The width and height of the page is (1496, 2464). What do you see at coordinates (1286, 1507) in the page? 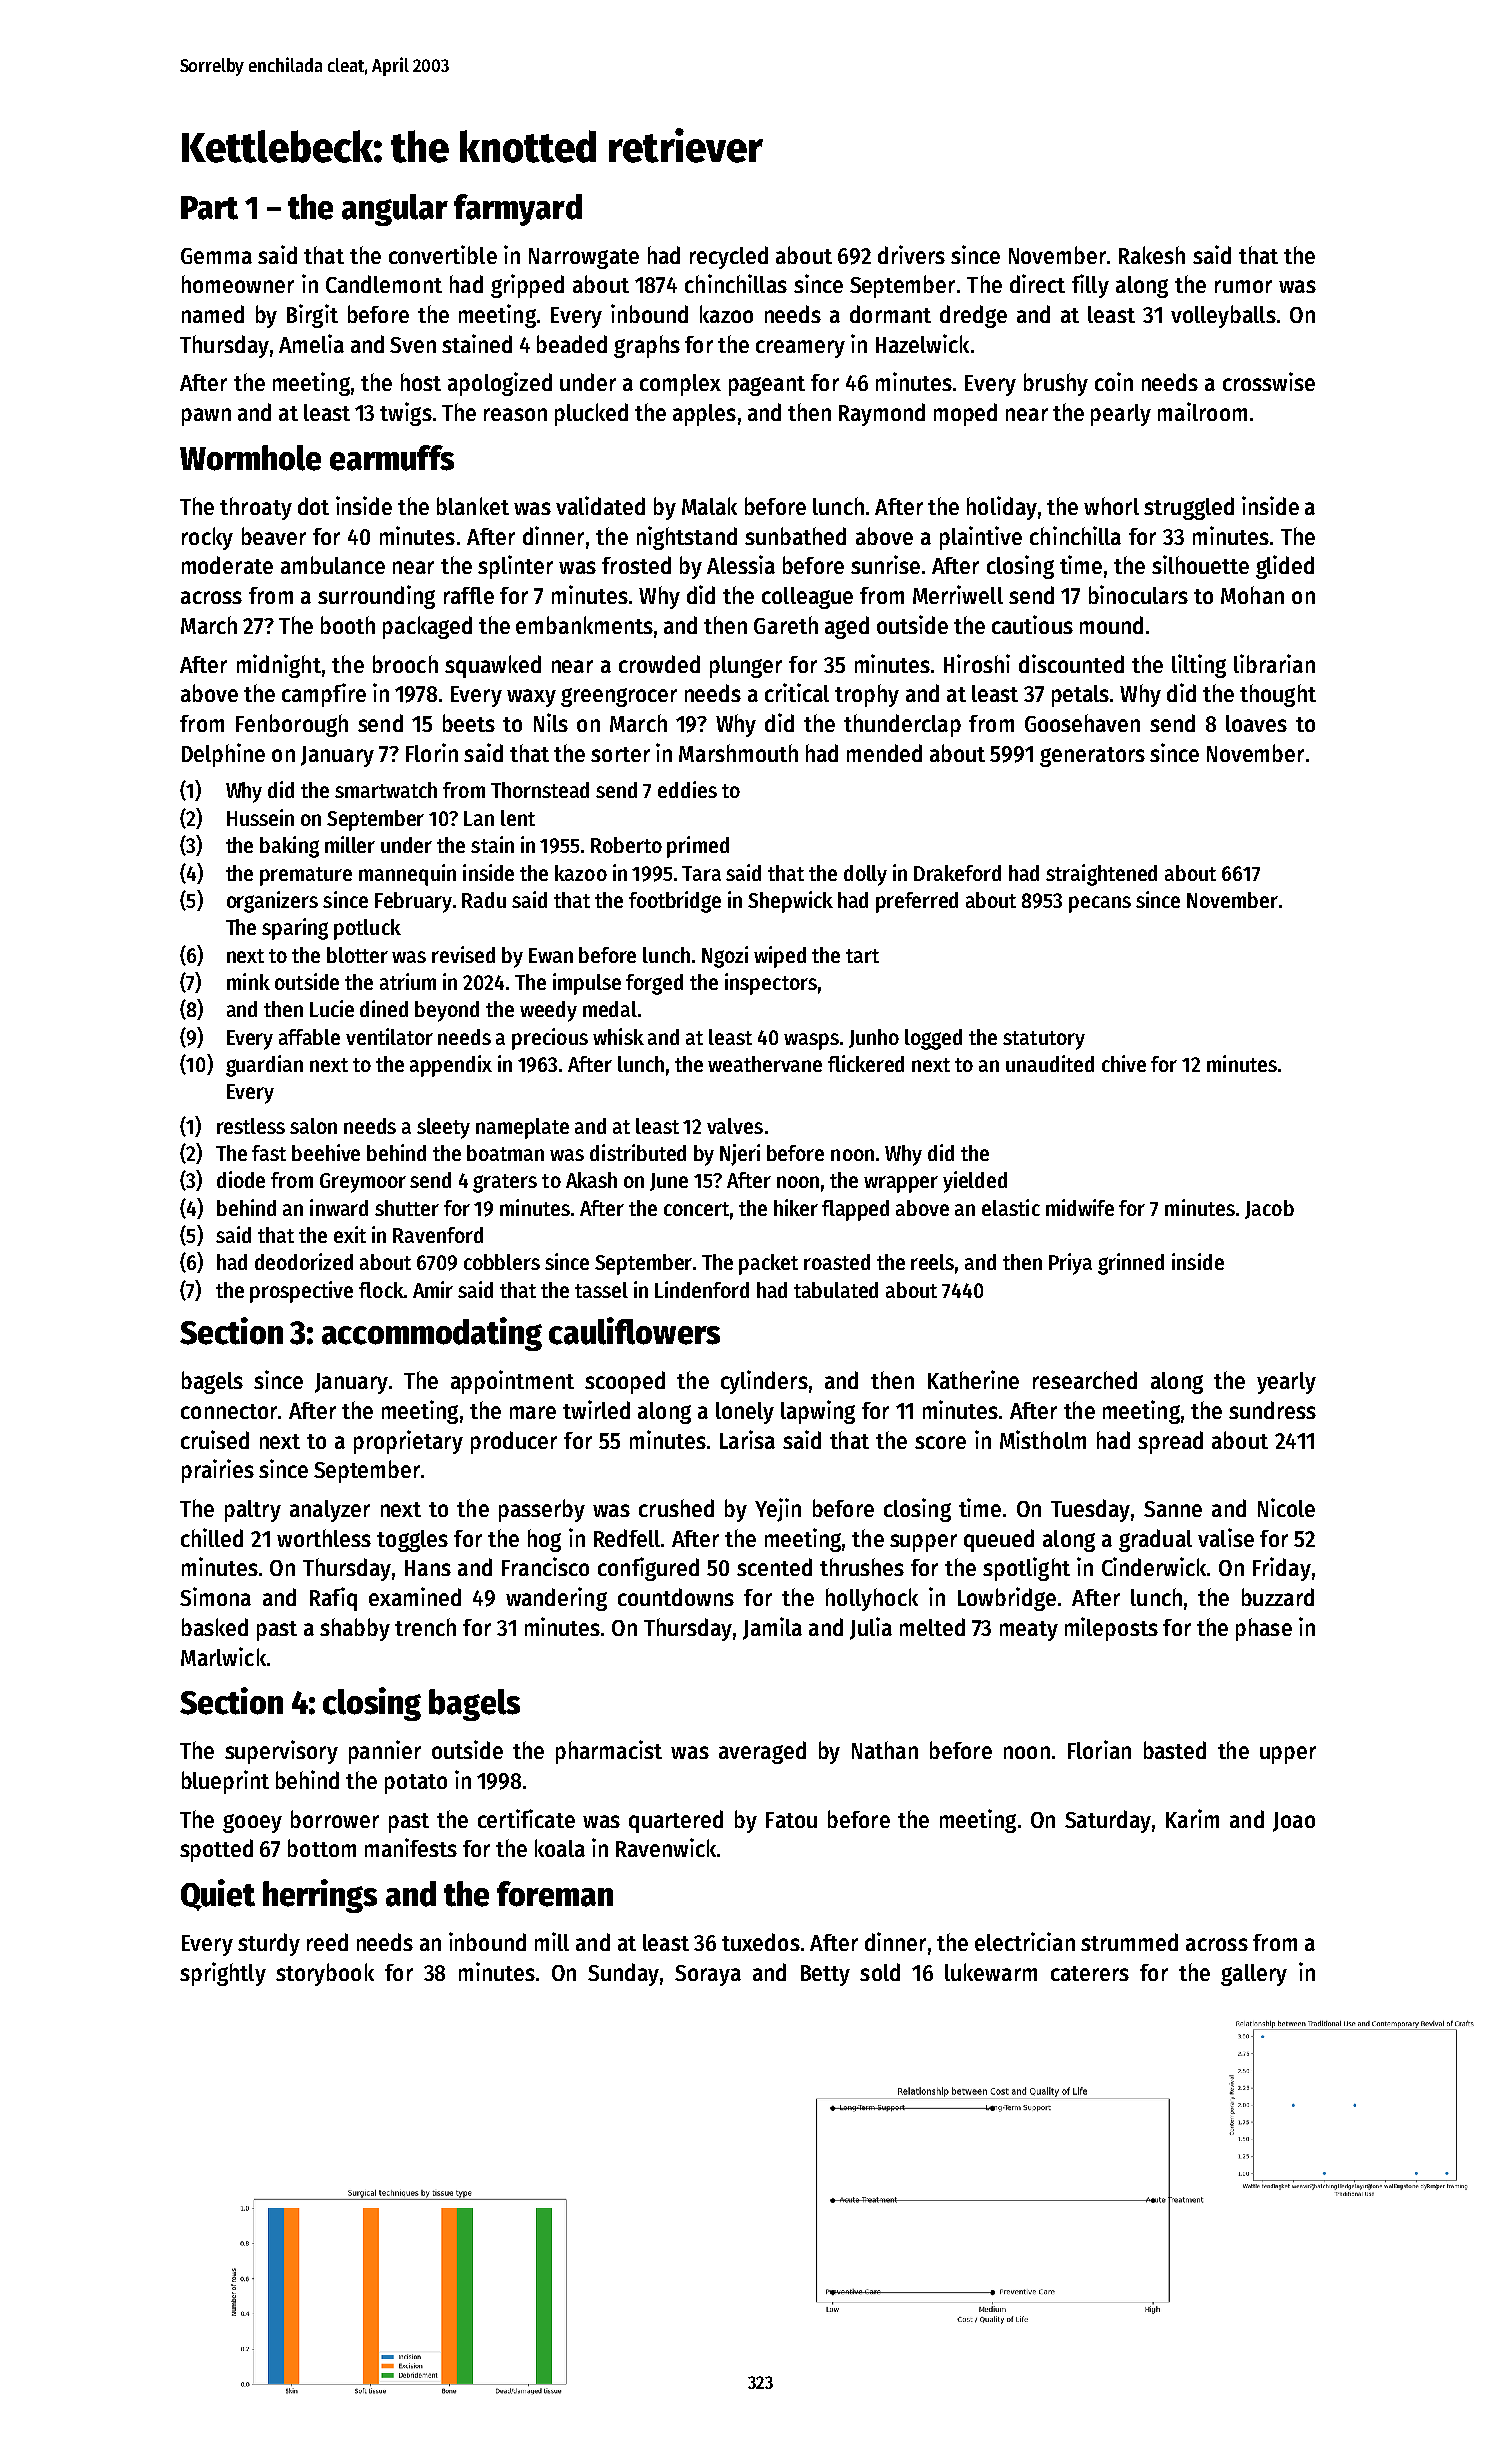
I see `Nicole` at bounding box center [1286, 1507].
